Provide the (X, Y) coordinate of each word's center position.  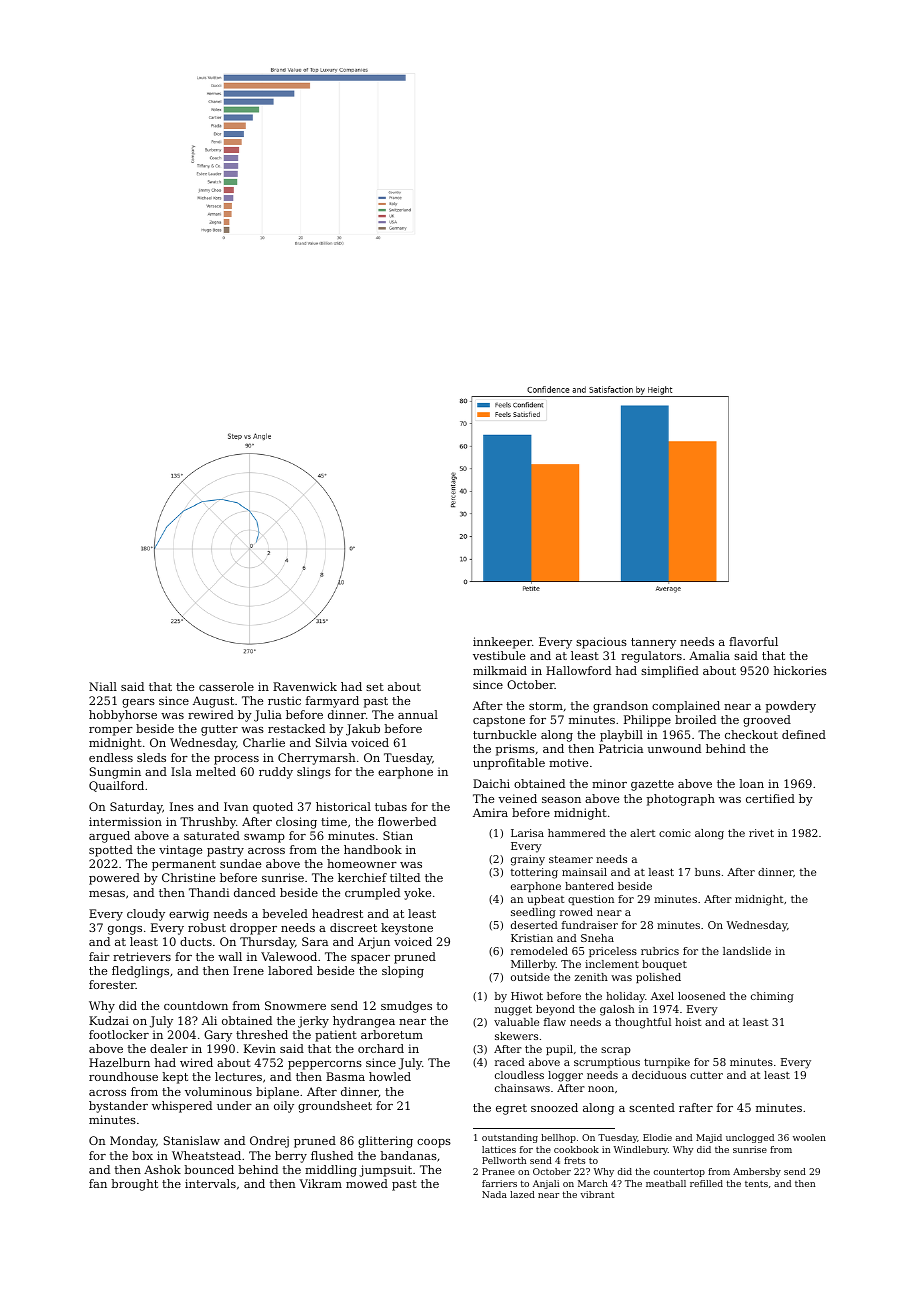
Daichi (491, 783)
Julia (268, 716)
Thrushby (208, 823)
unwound (674, 748)
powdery (791, 707)
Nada (494, 1194)
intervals (210, 1183)
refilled (706, 1183)
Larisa (527, 833)
